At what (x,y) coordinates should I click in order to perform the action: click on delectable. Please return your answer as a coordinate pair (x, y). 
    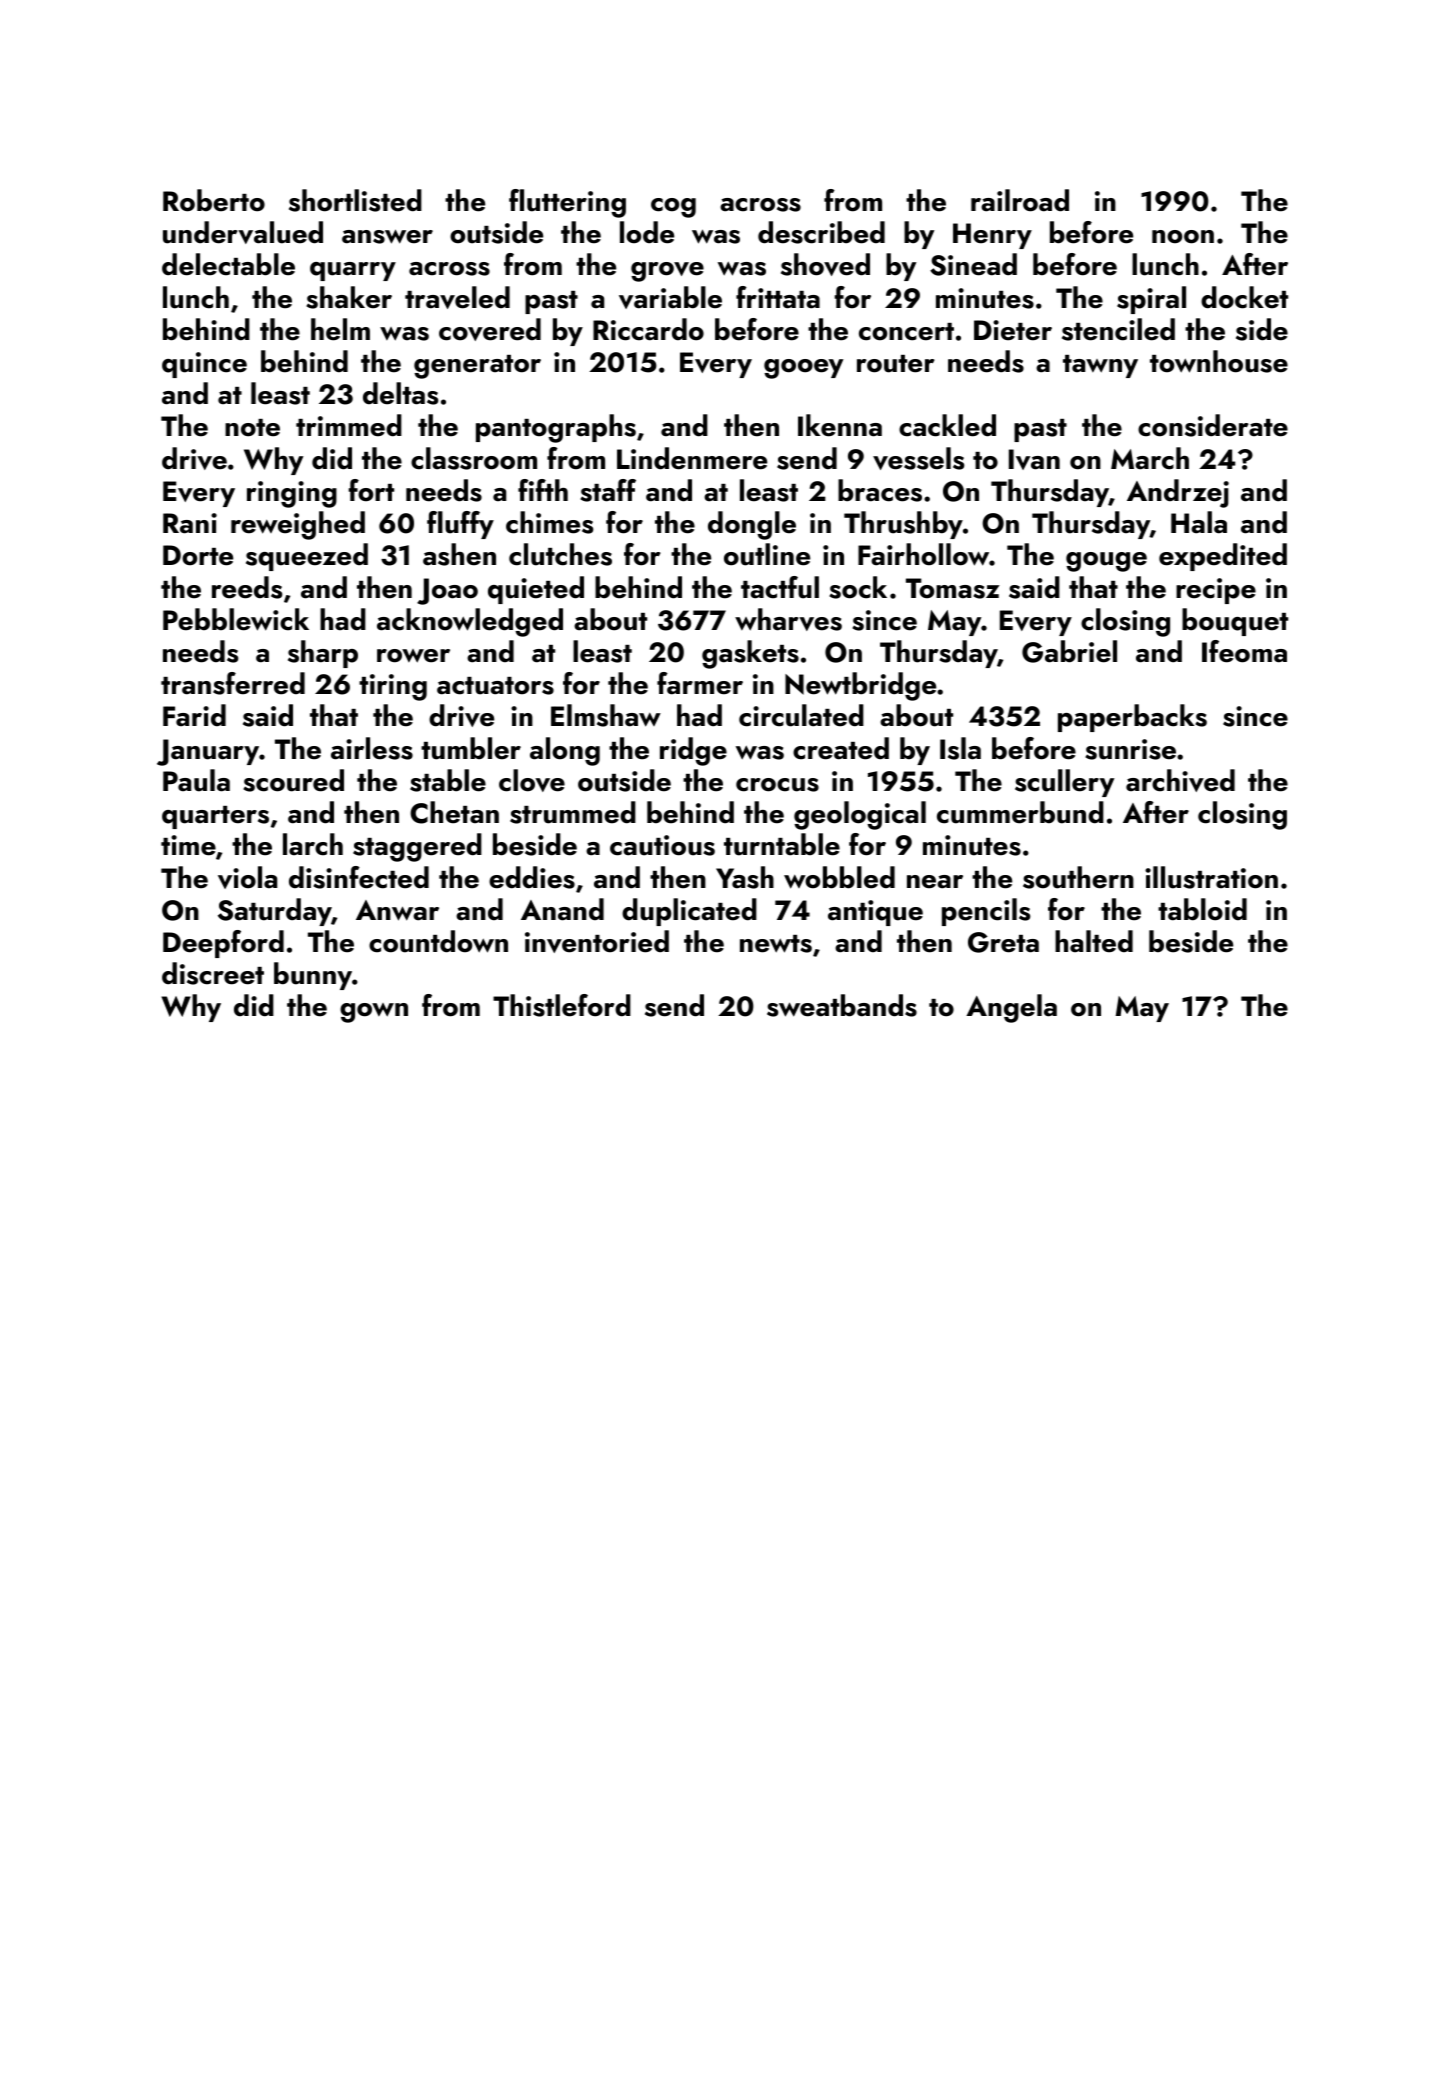
    Looking at the image, I should click on (228, 264).
